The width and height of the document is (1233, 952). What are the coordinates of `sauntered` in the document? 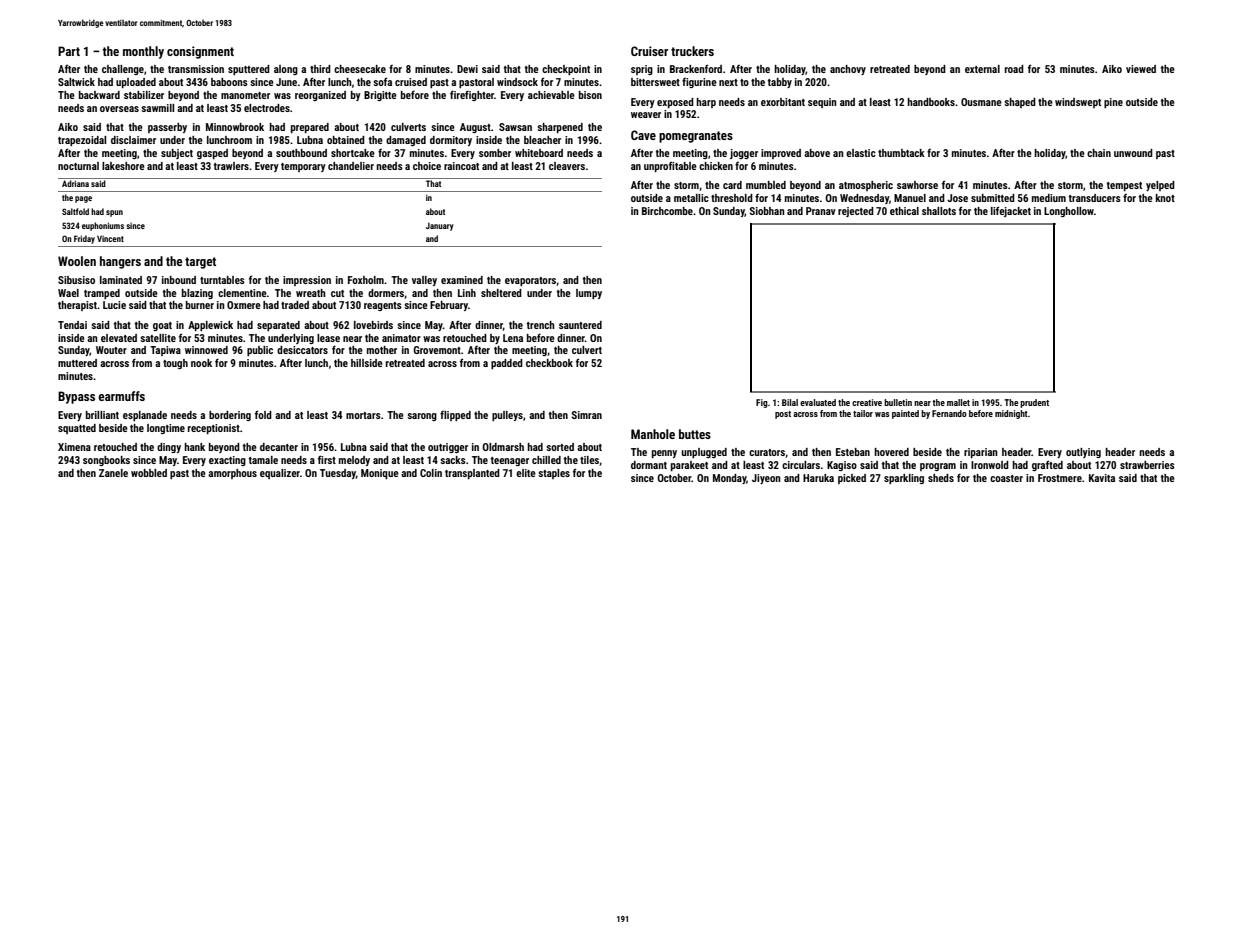 It's located at (580, 325).
